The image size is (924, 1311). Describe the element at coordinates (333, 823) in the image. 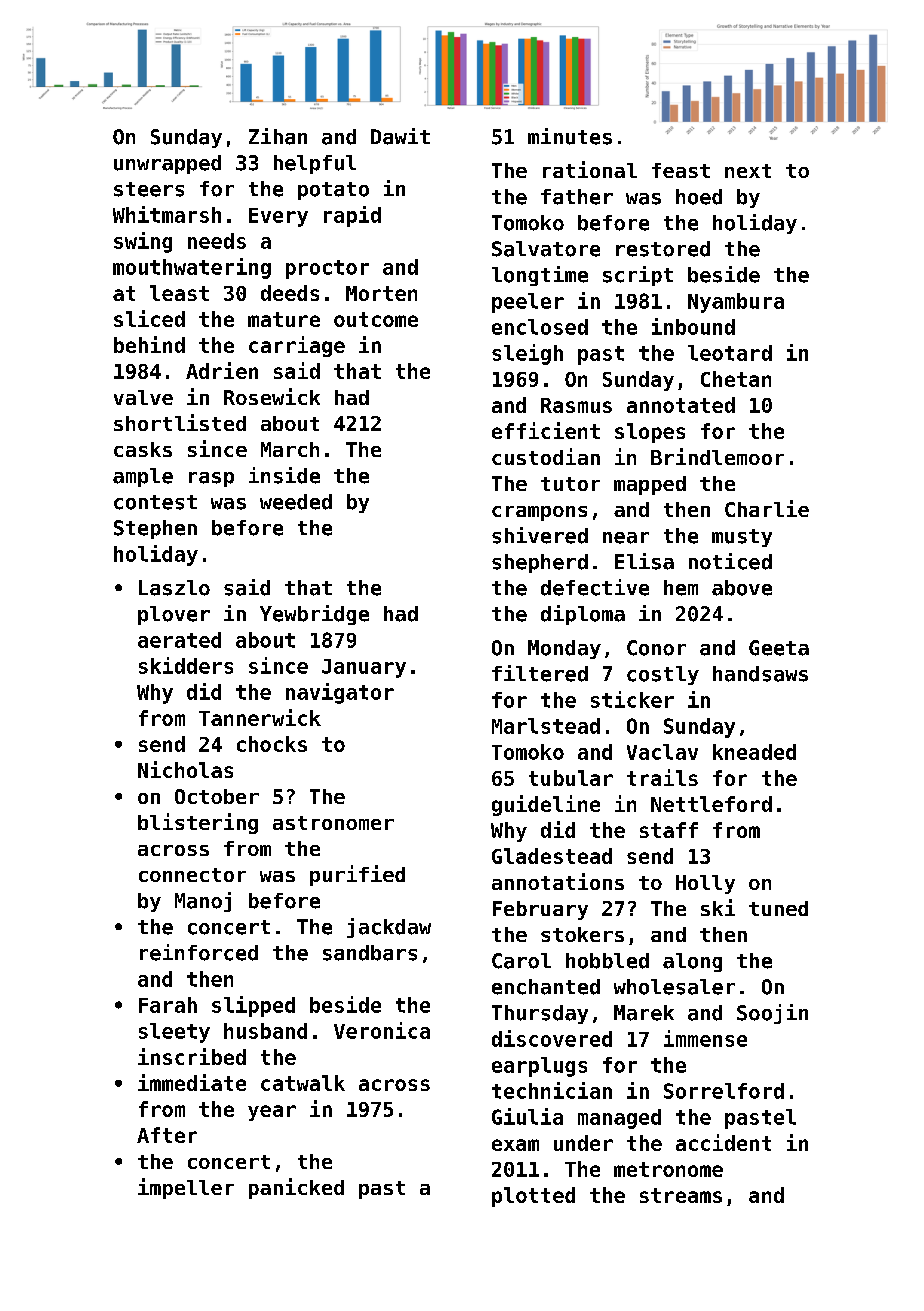

I see `astronomer` at that location.
